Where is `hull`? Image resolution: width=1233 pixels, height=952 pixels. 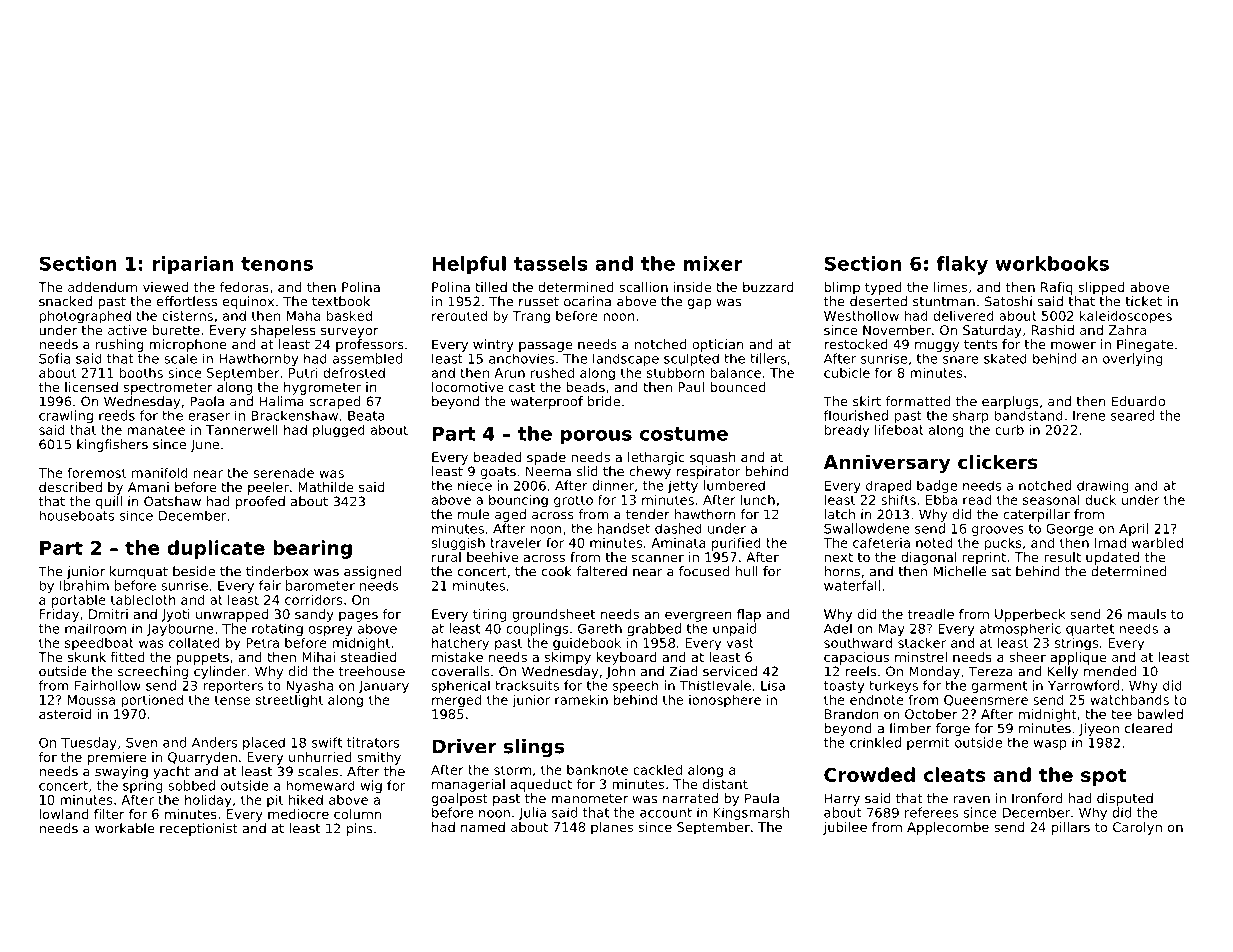
hull is located at coordinates (747, 571).
